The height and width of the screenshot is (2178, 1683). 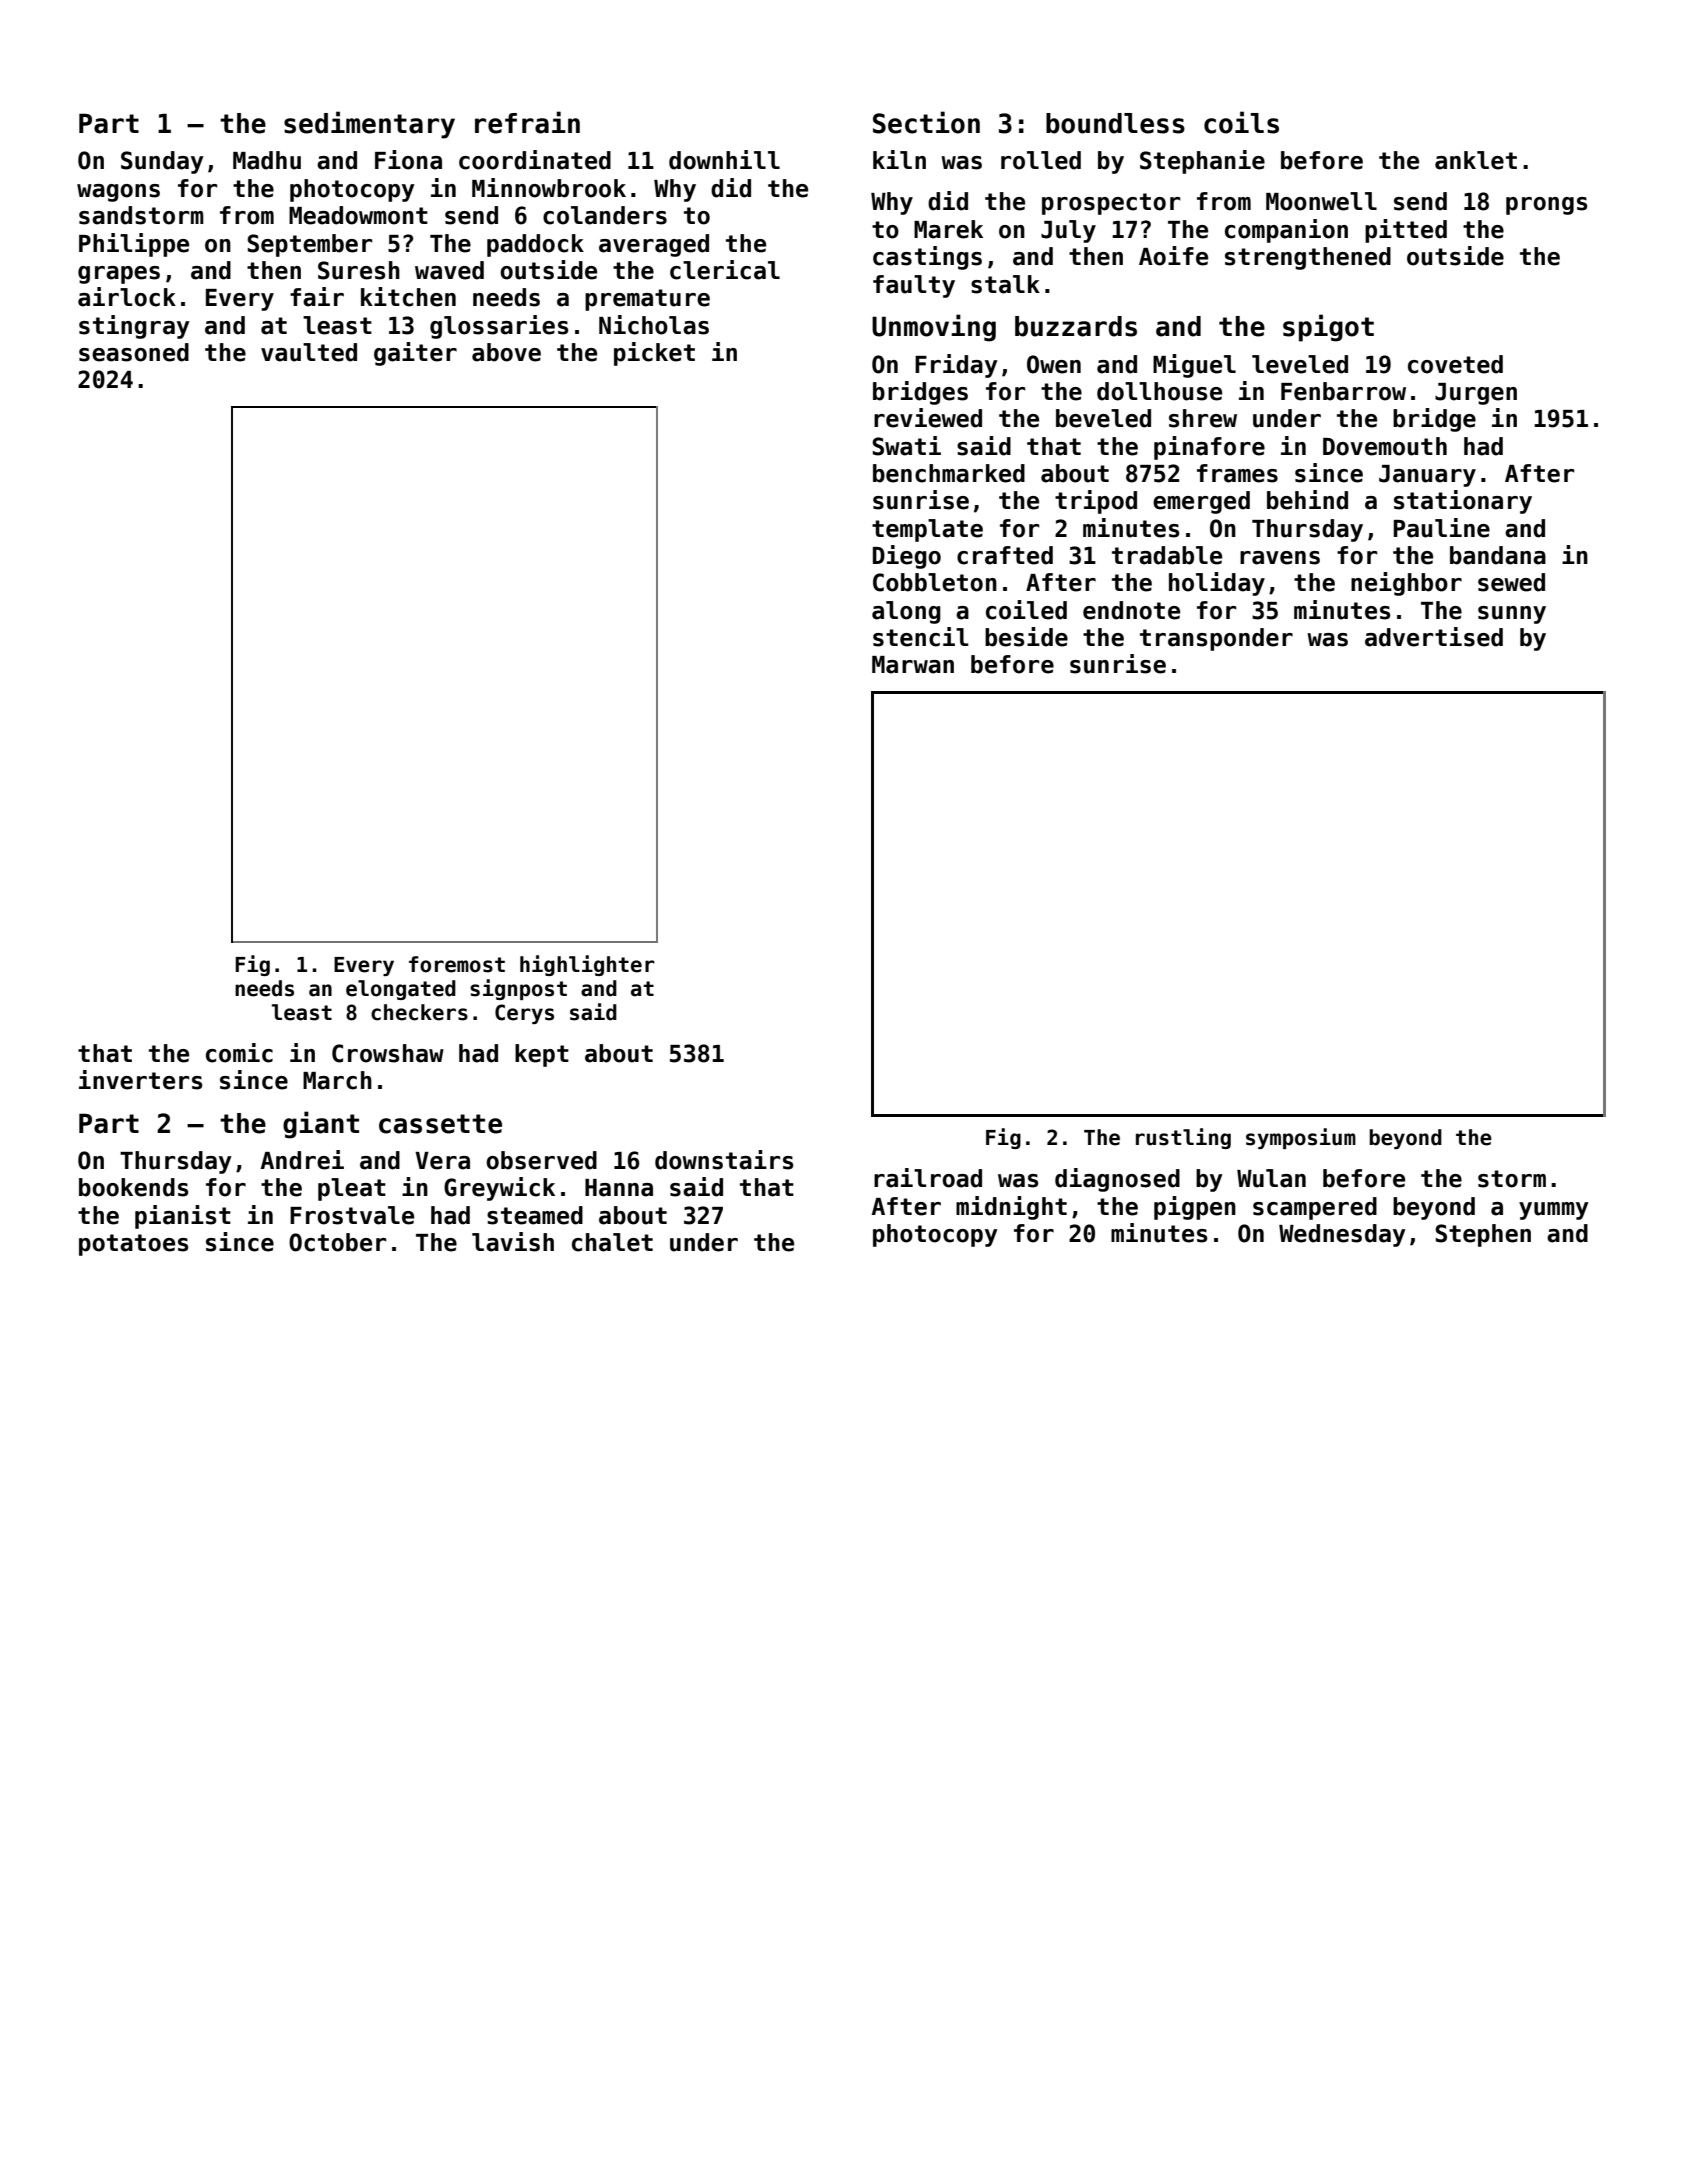 I want to click on coveted, so click(x=1455, y=364).
